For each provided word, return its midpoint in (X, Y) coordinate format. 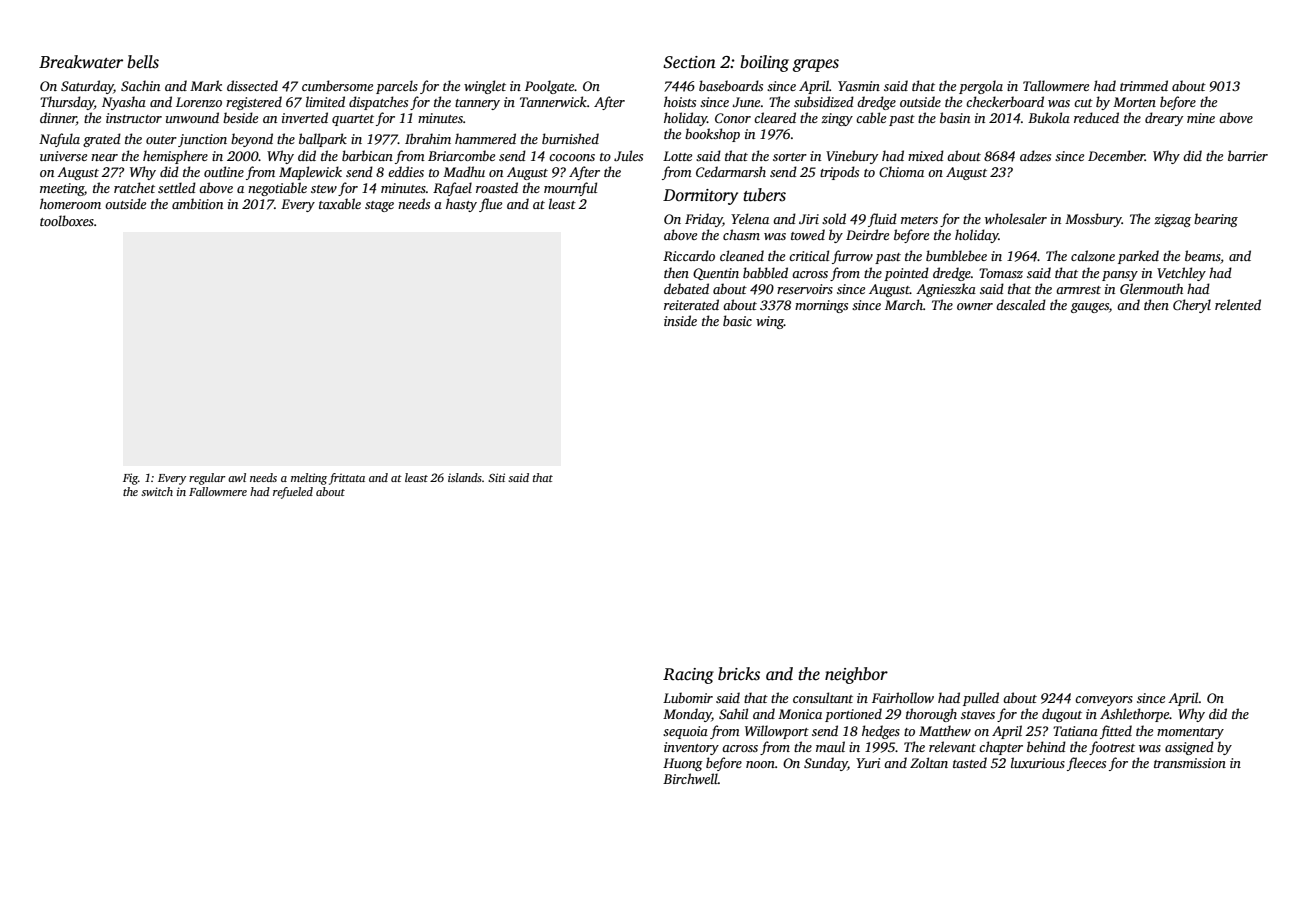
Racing (688, 676)
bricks (739, 674)
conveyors (1104, 701)
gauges (1090, 308)
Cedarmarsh (731, 171)
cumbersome (337, 85)
